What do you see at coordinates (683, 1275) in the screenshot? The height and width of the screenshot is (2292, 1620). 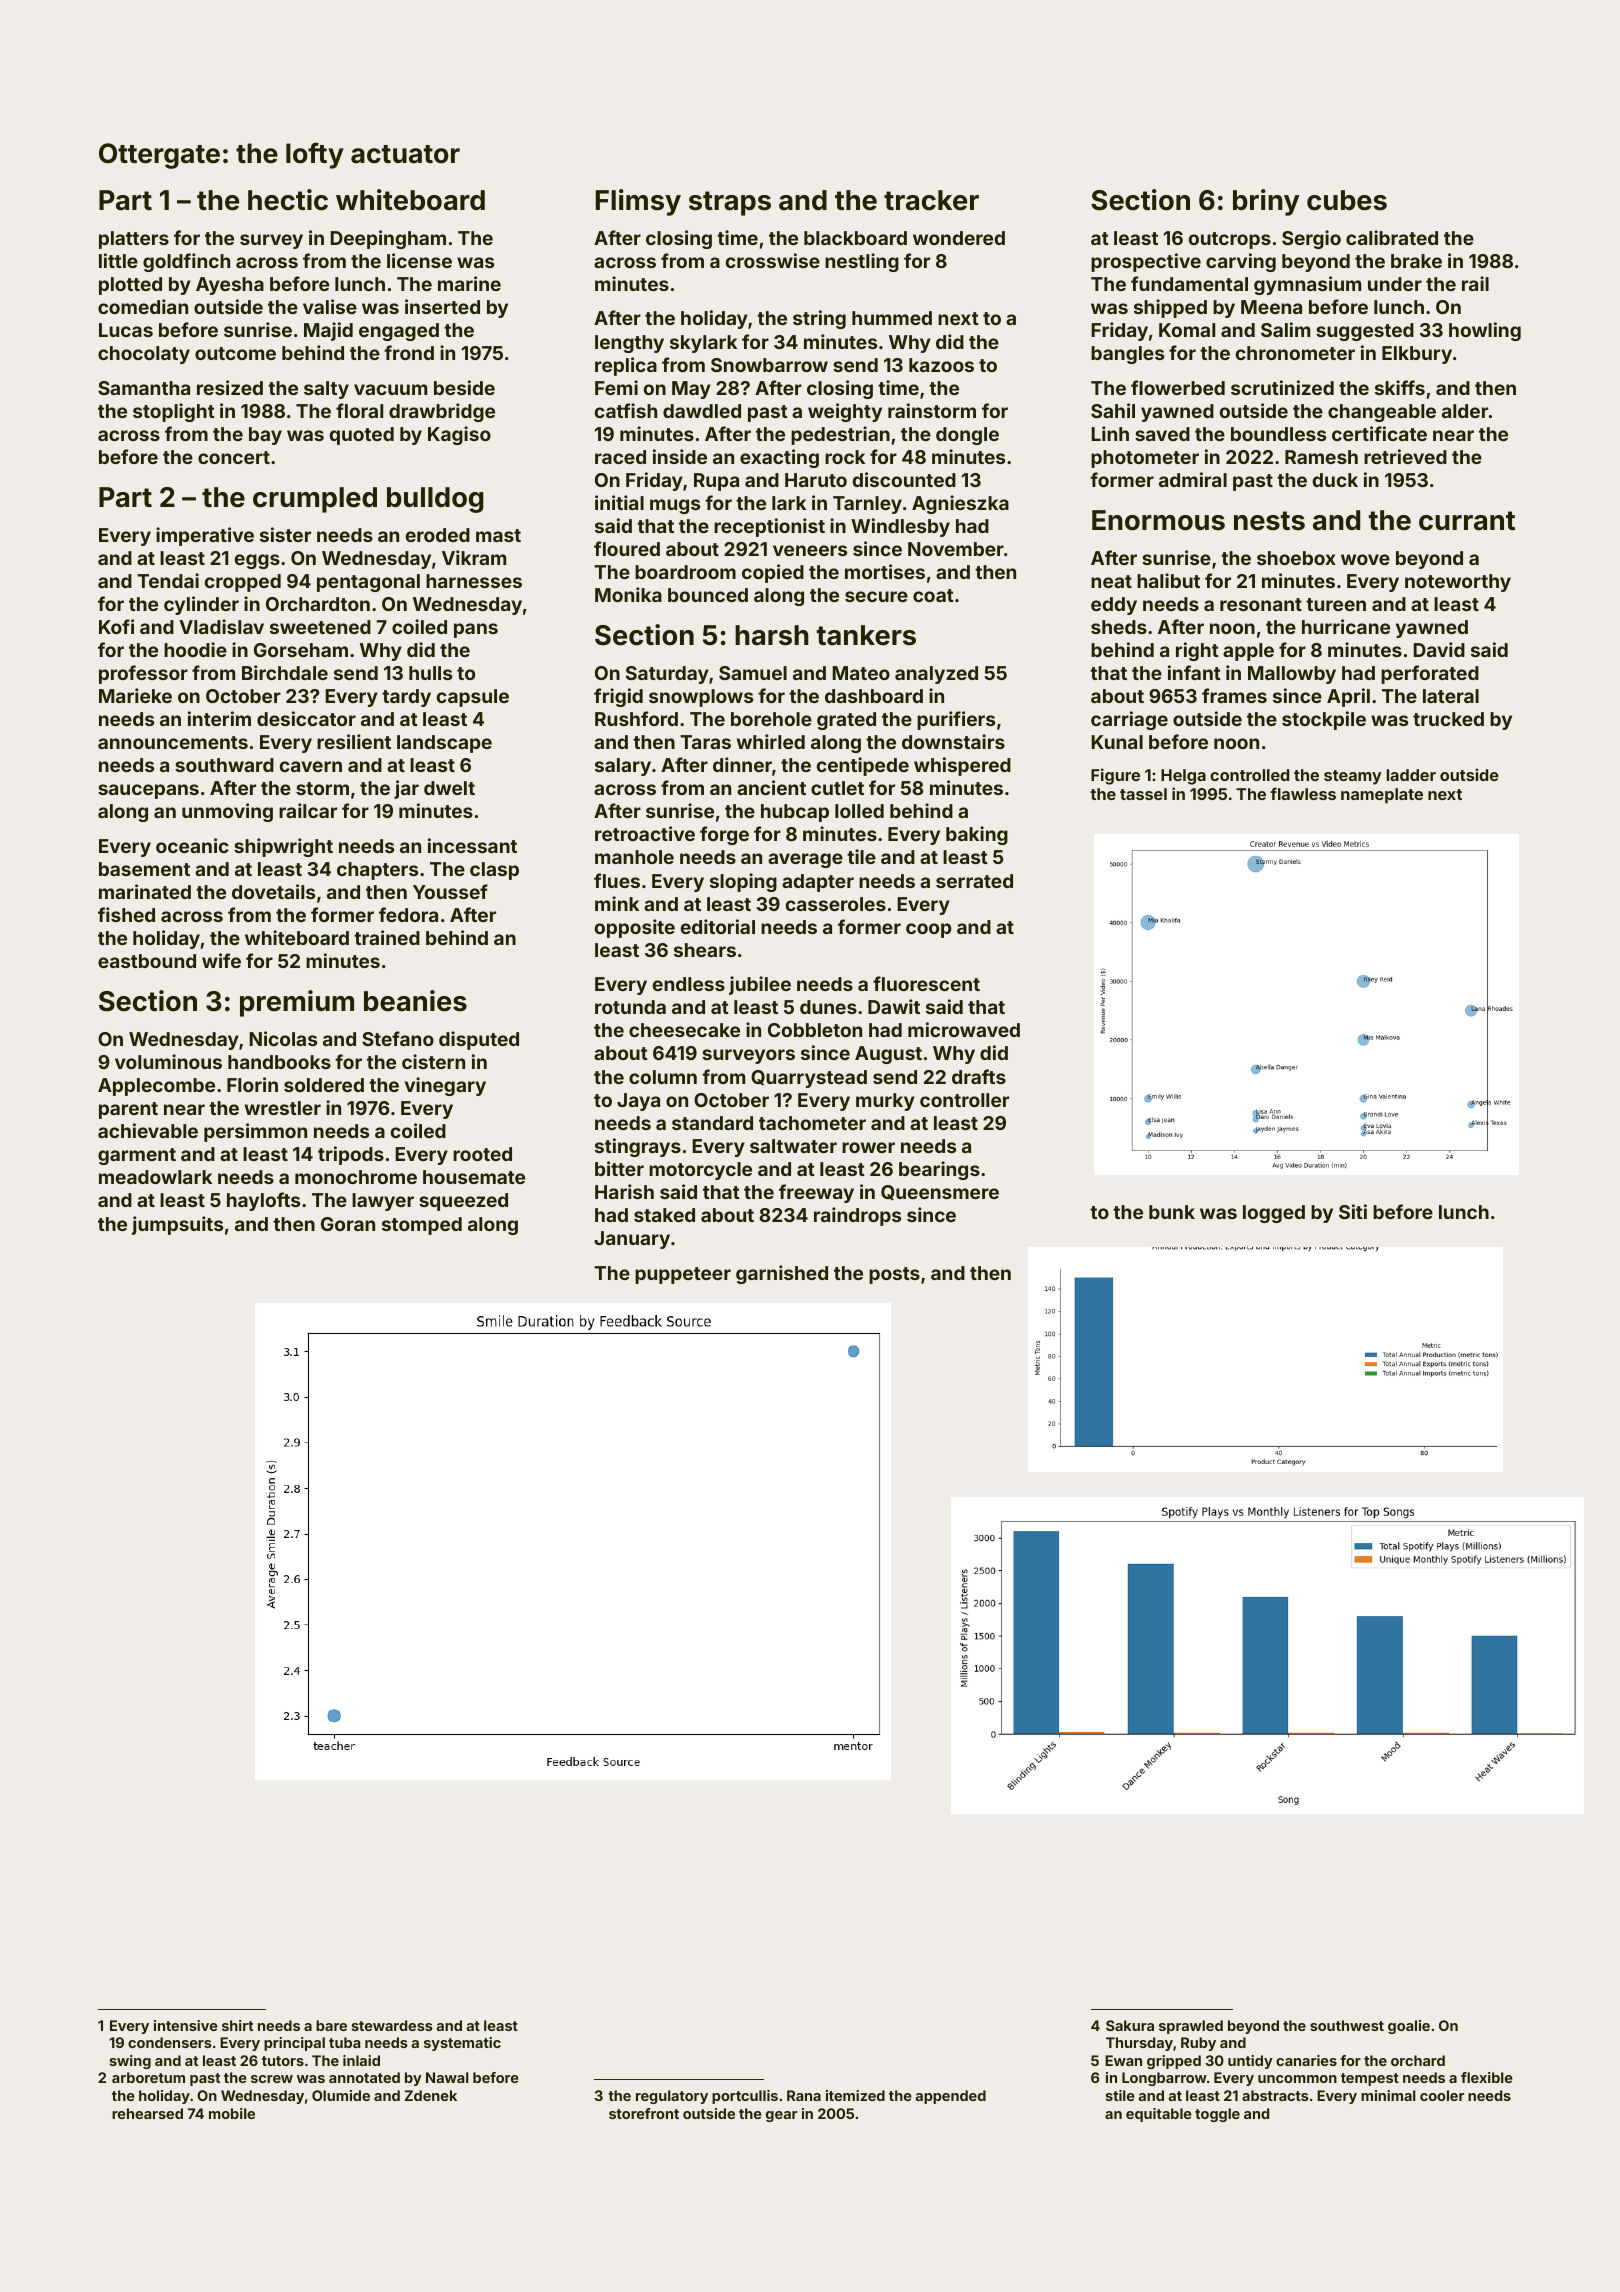 I see `puppeteer` at bounding box center [683, 1275].
